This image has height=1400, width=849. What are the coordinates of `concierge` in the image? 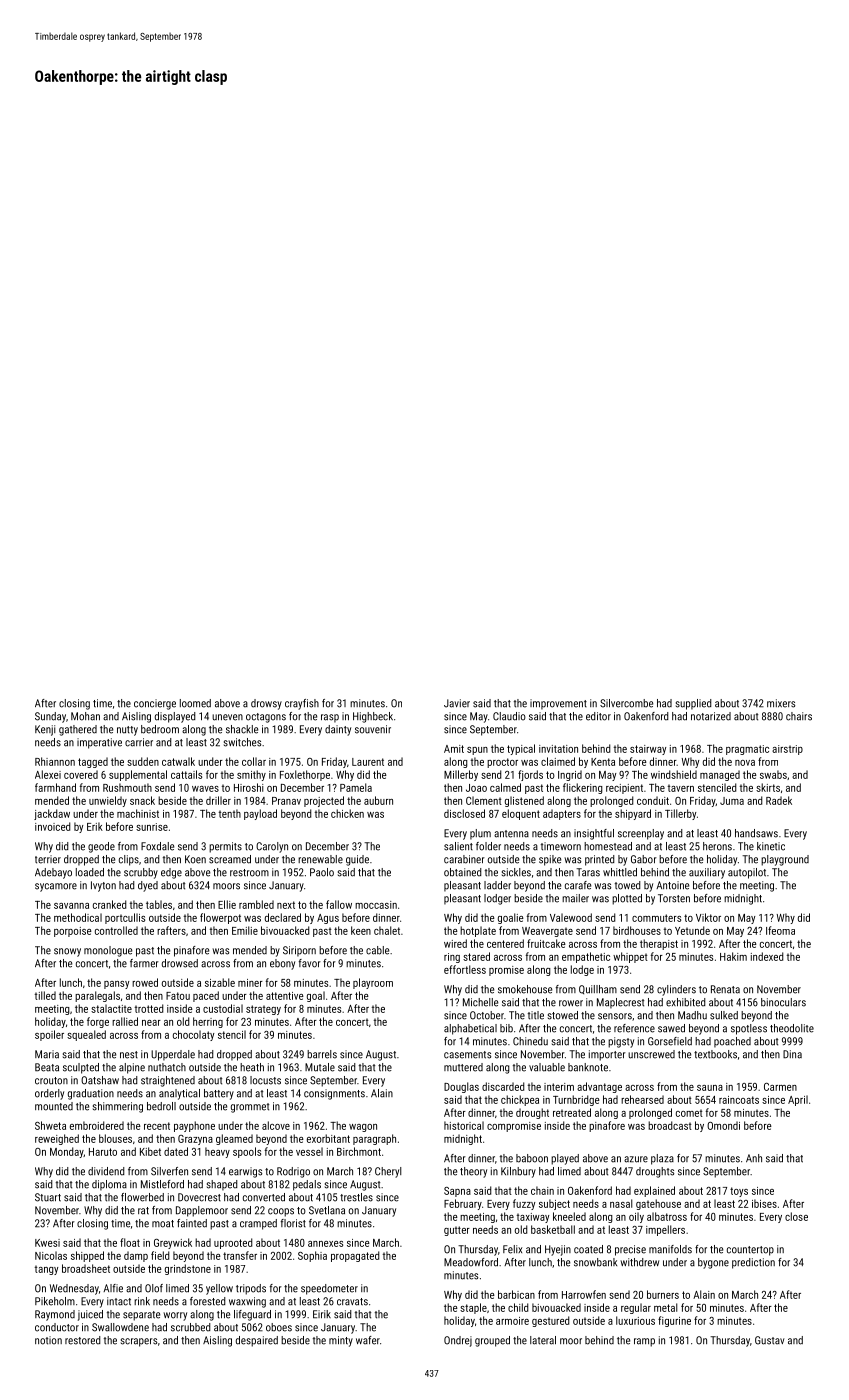 It's located at (155, 704).
